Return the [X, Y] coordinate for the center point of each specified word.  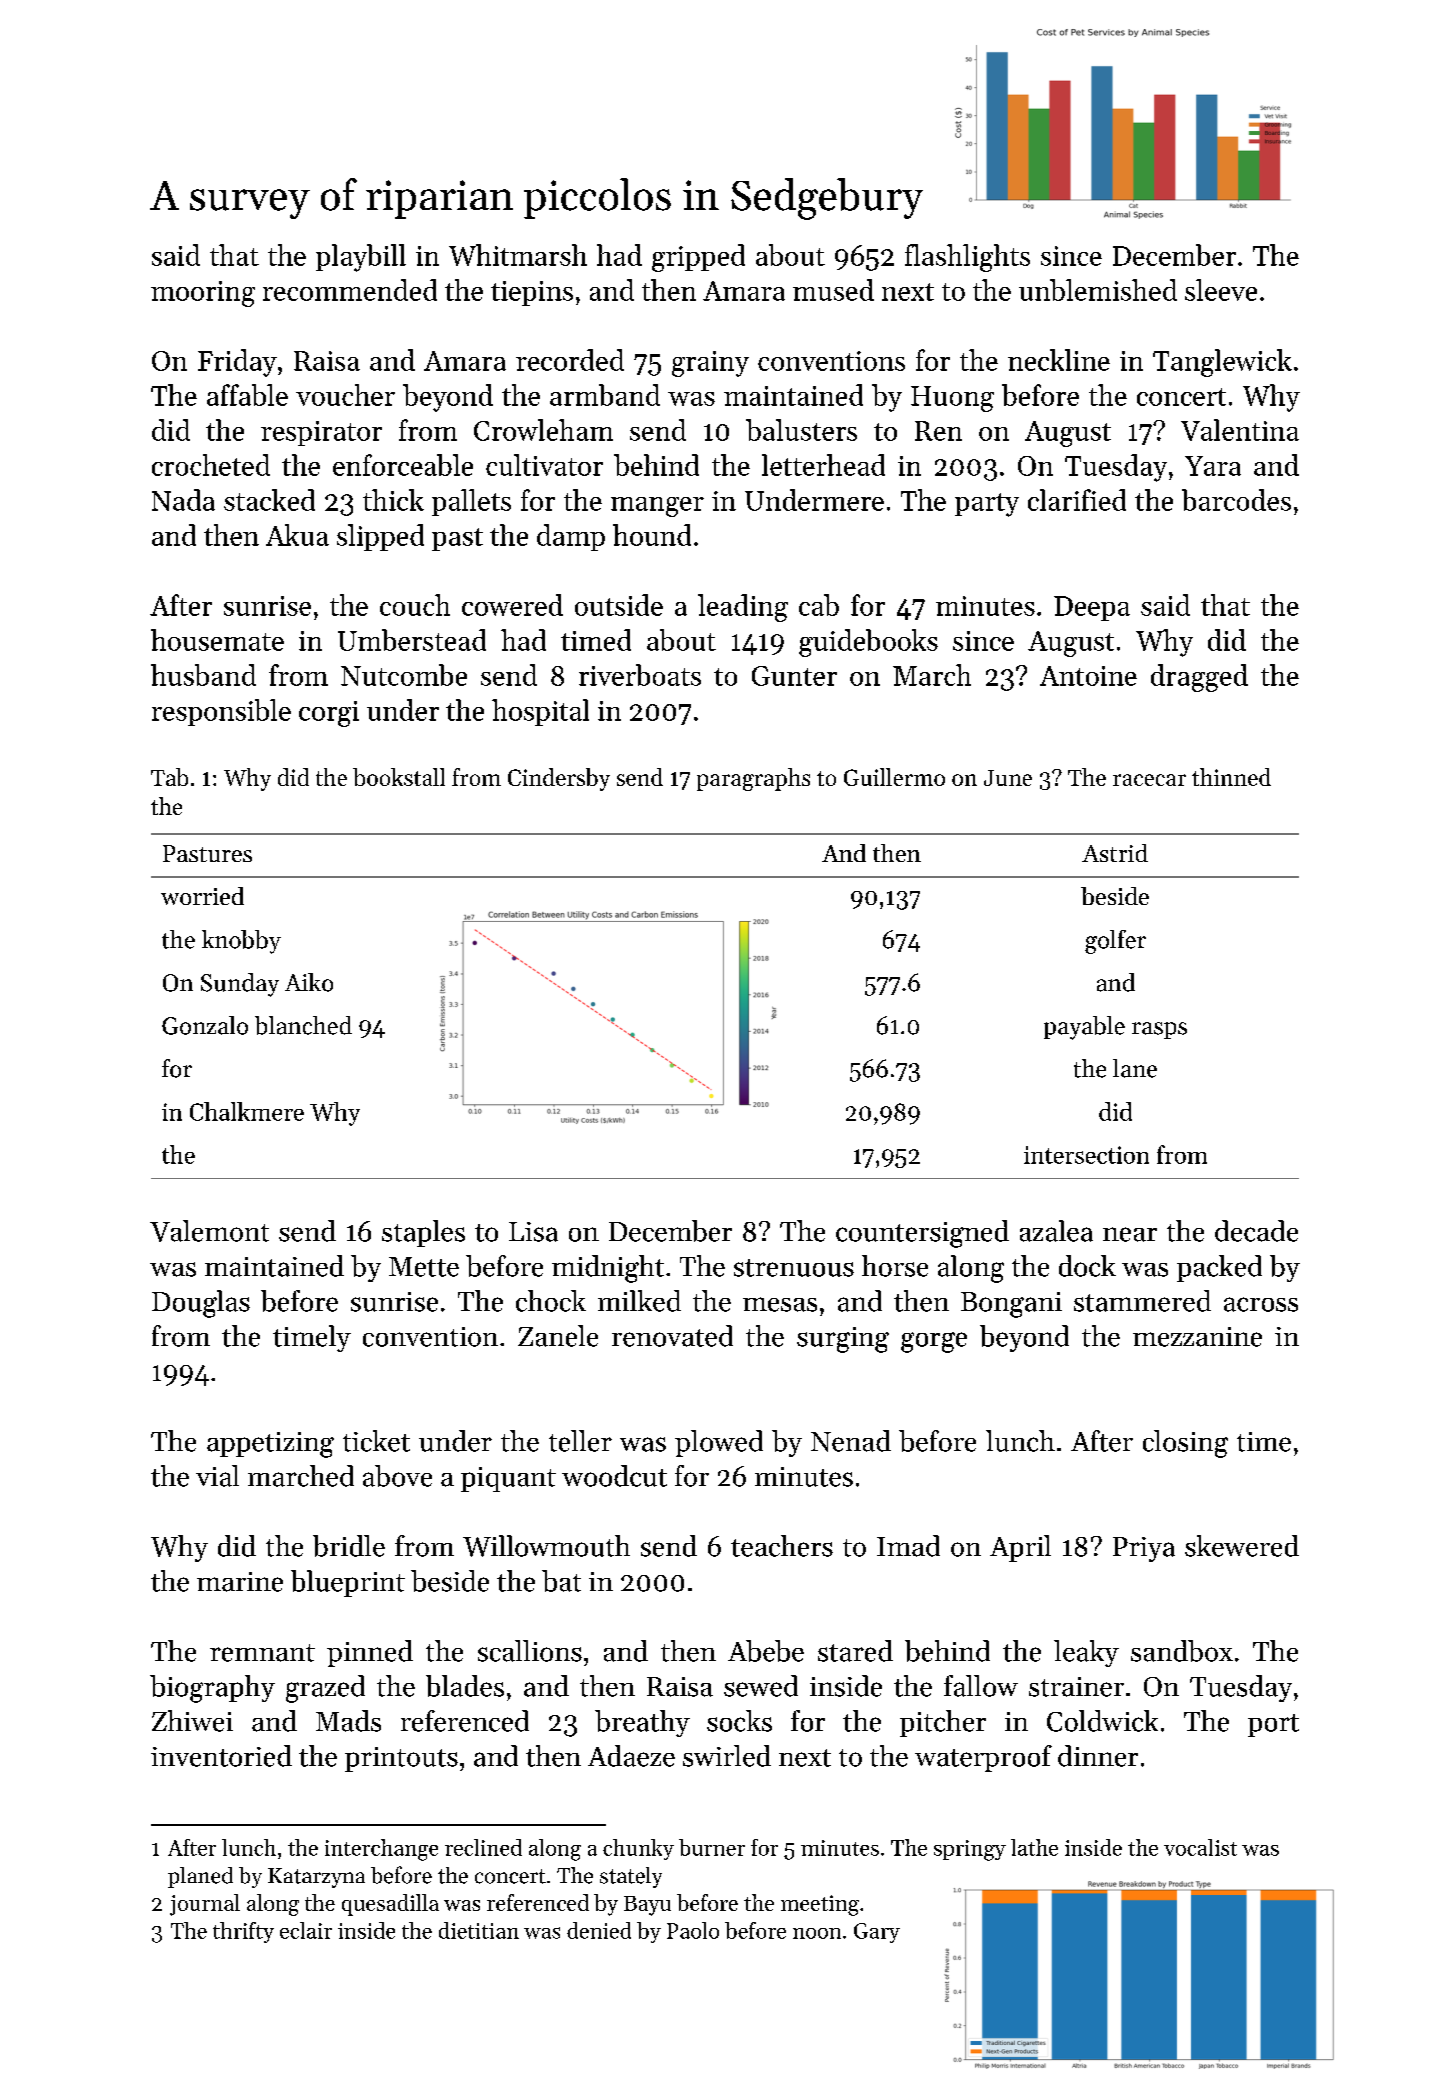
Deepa [1092, 608]
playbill [361, 258]
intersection [1086, 1155]
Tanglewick [1222, 363]
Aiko [309, 982]
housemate [217, 640]
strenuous [794, 1268]
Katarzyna [316, 1878]
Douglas [201, 1304]
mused [833, 290]
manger [657, 507]
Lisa [533, 1232]
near [1130, 1234]
